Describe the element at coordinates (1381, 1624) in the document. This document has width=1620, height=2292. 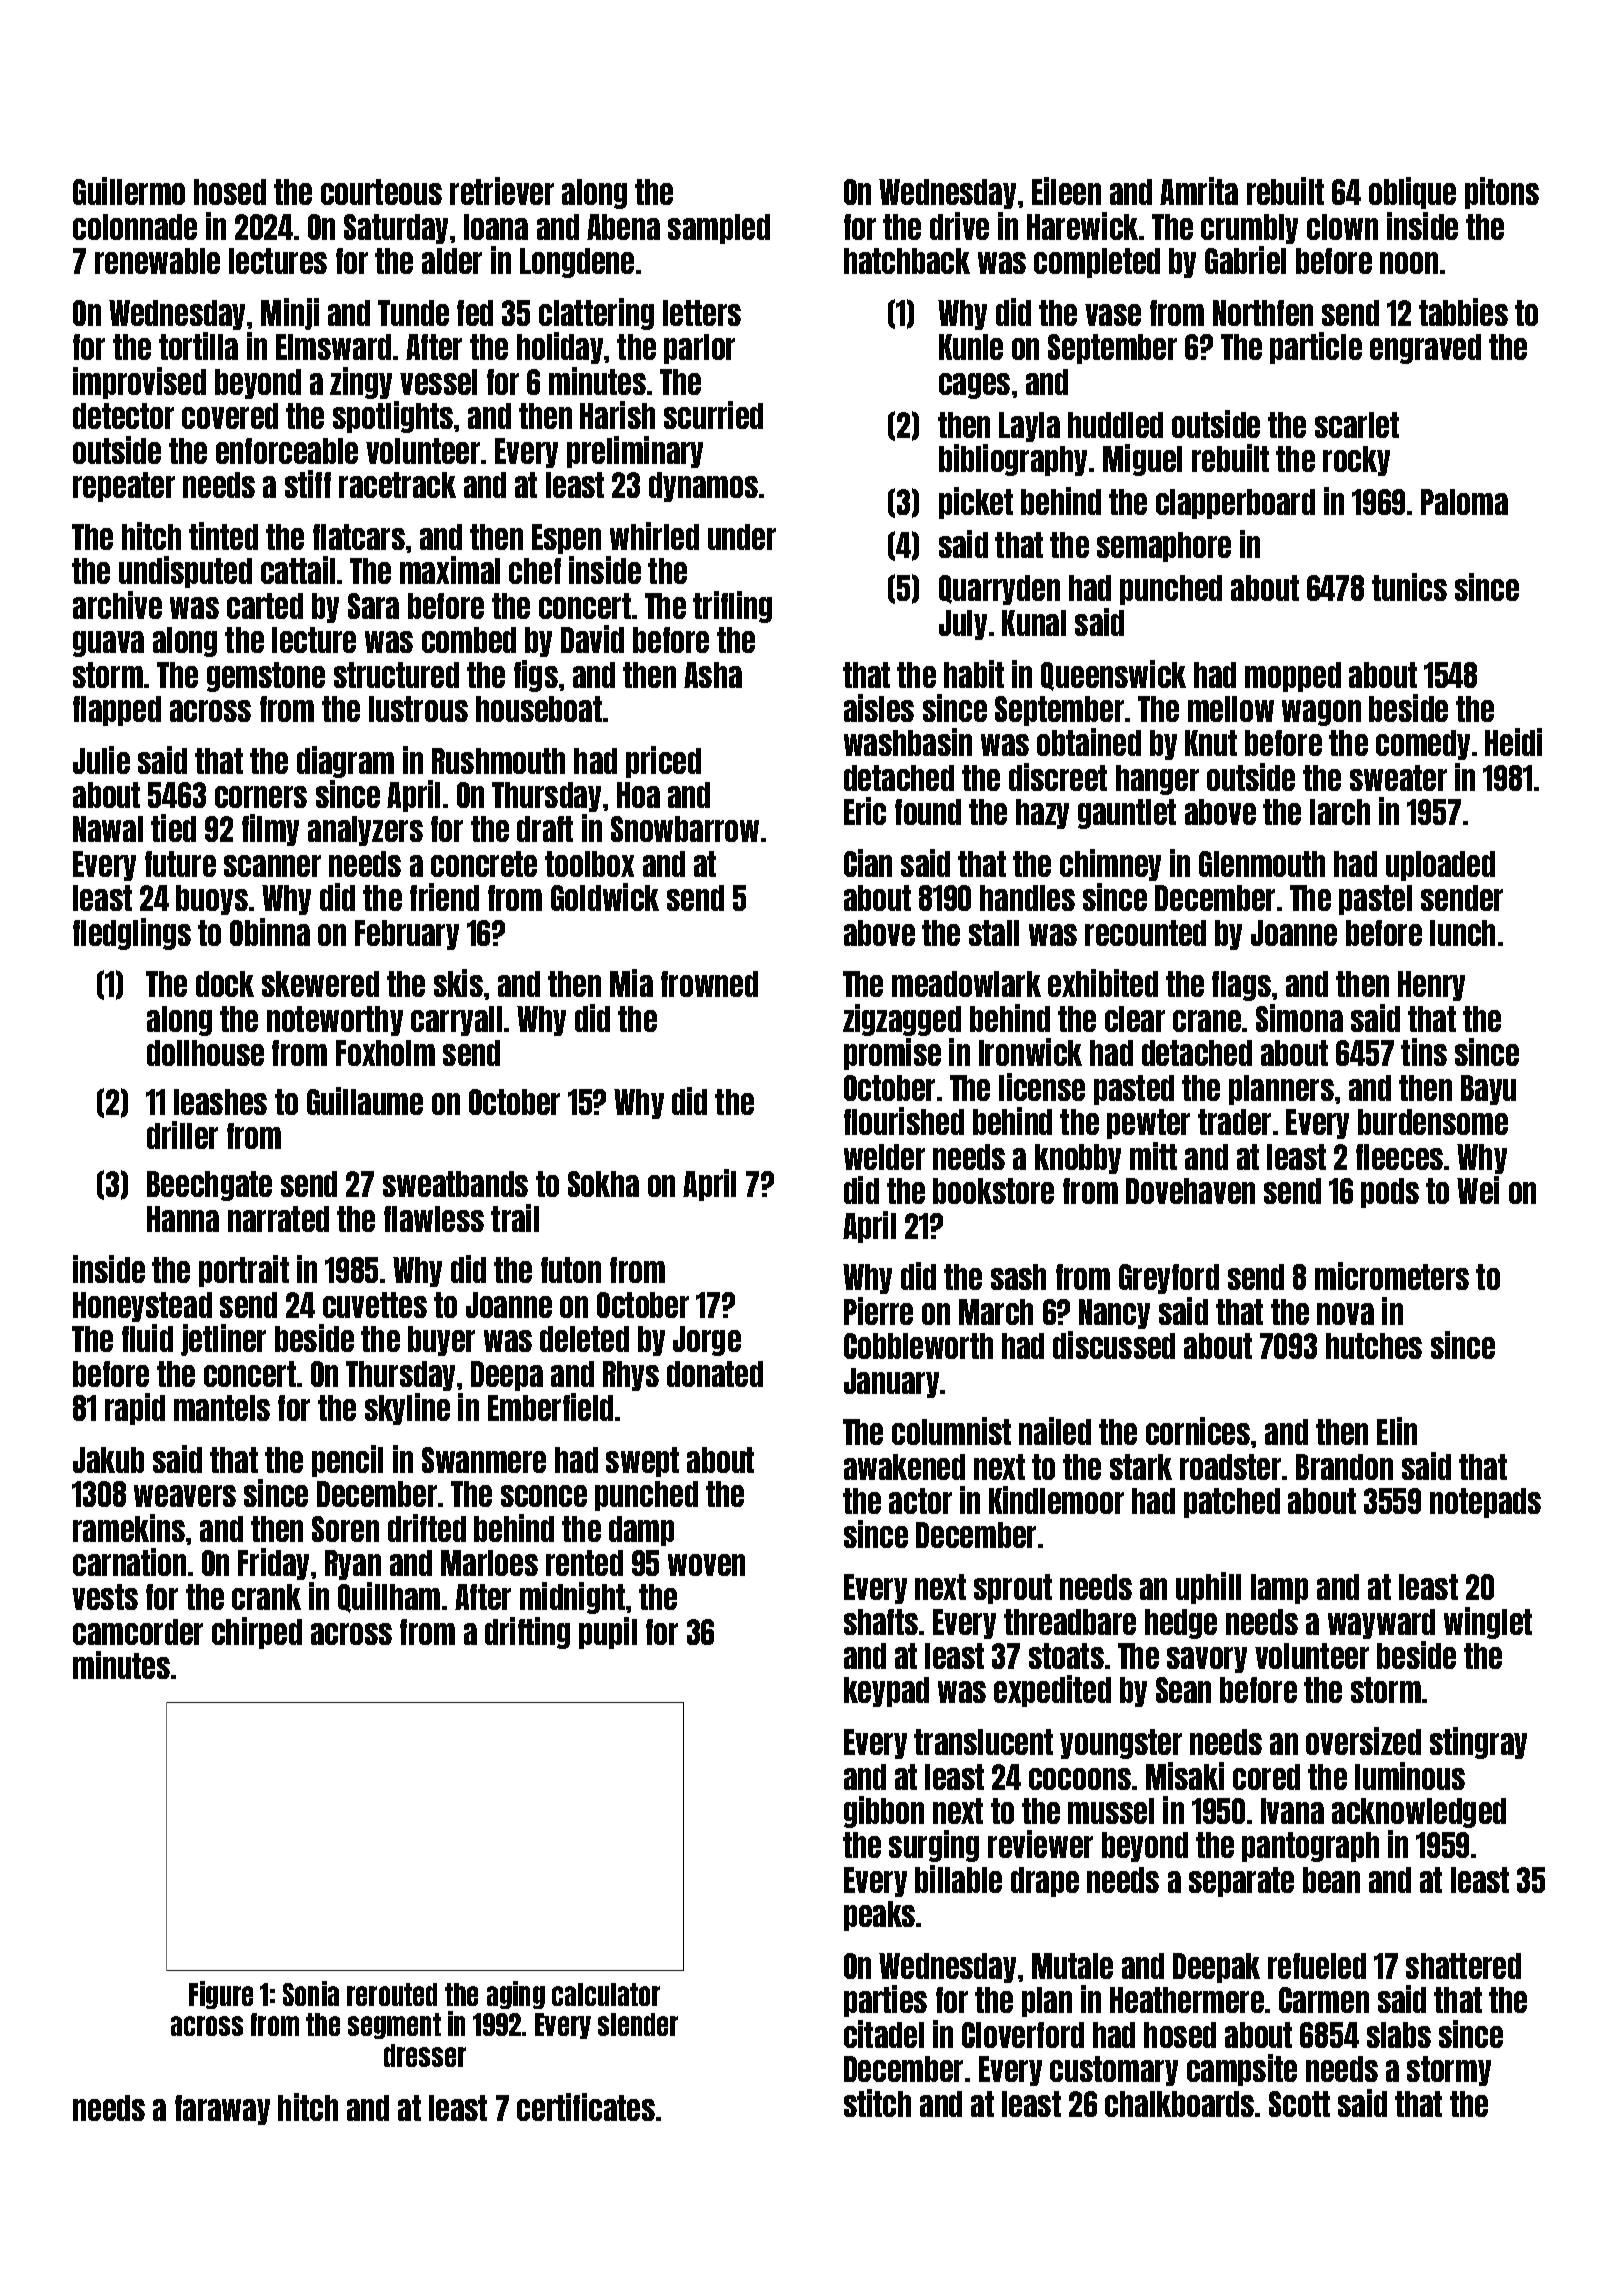
I see `wayward` at that location.
